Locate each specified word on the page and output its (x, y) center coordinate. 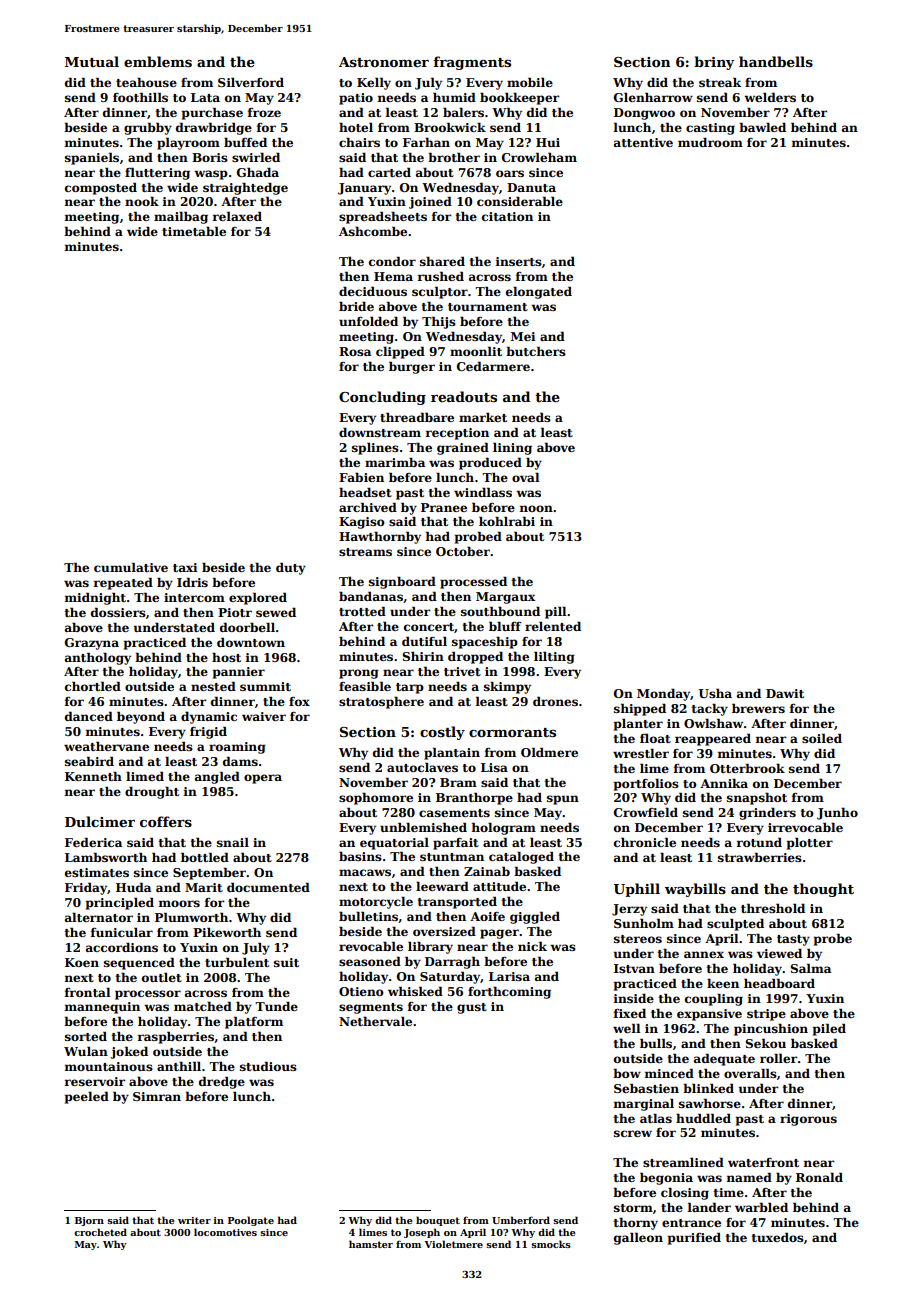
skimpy (507, 687)
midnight (95, 598)
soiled (822, 738)
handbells (776, 61)
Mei (523, 336)
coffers (166, 821)
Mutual (92, 61)
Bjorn (89, 1221)
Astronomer (384, 62)
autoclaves (422, 767)
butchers (536, 351)
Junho (837, 813)
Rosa (355, 351)
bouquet (438, 1221)
